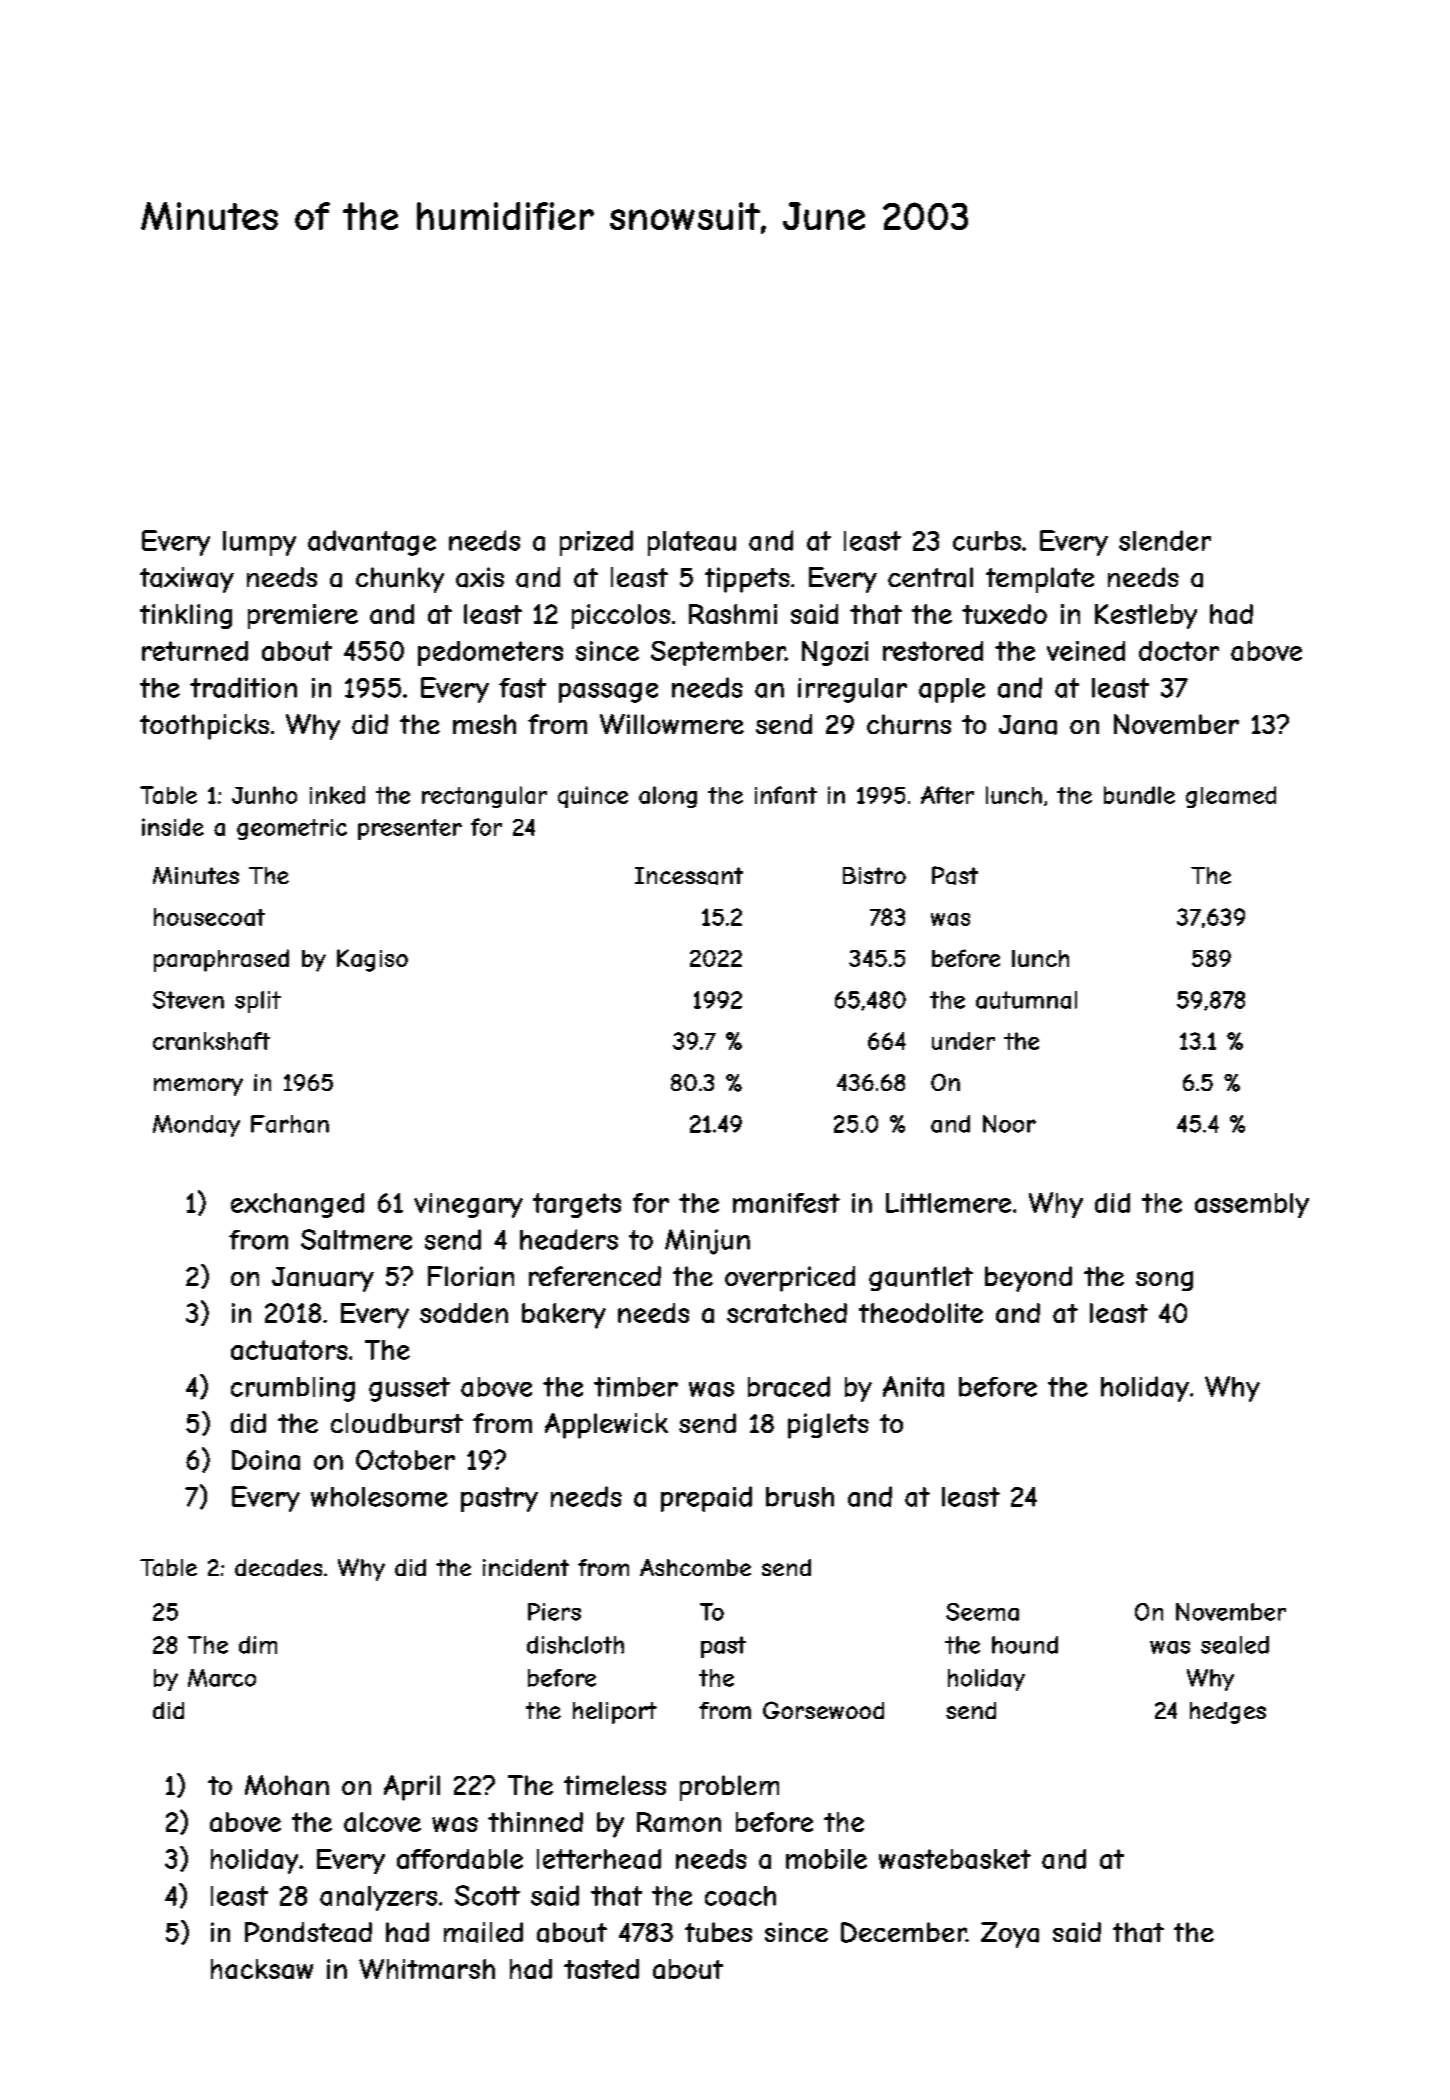 Image resolution: width=1450 pixels, height=2100 pixels. What do you see at coordinates (1009, 1124) in the page?
I see `Noor` at bounding box center [1009, 1124].
